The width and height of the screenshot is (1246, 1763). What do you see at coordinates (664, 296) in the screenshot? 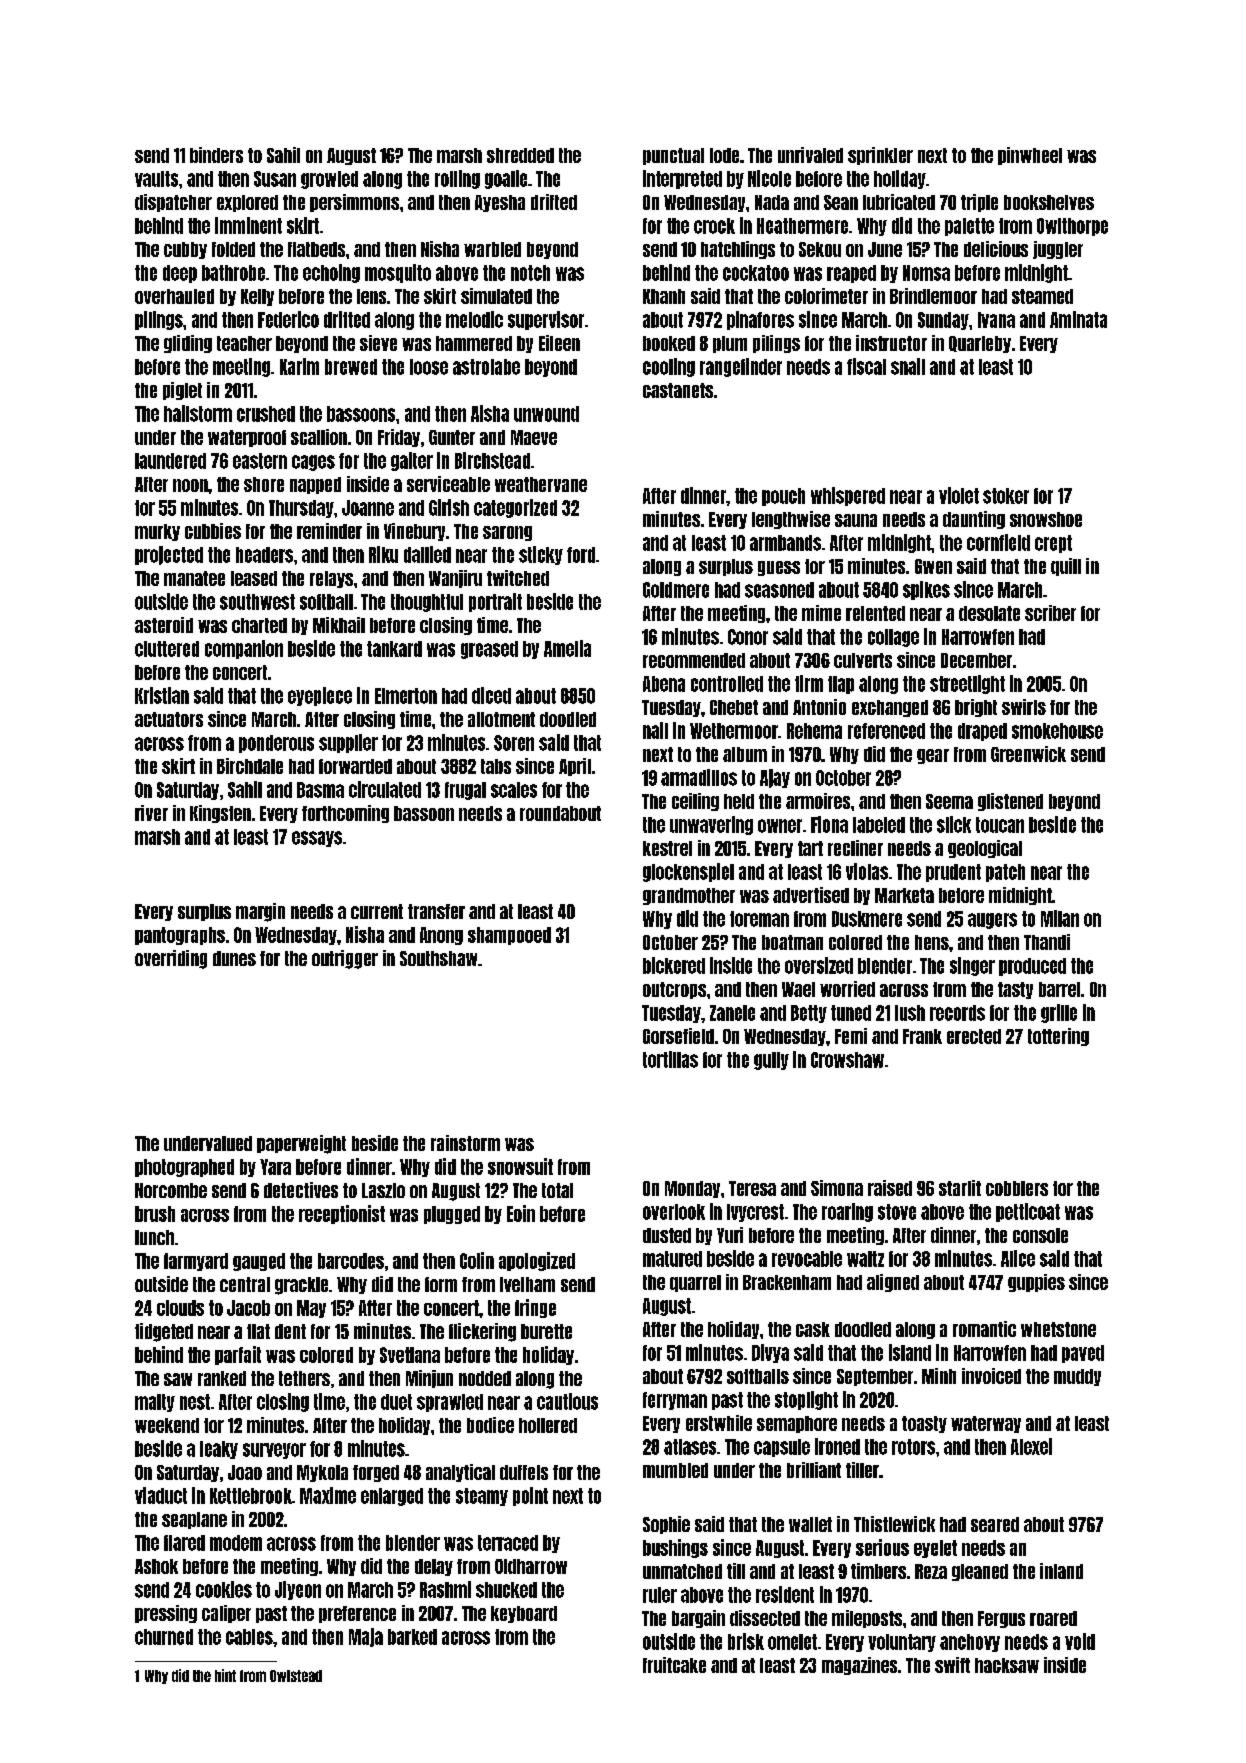
I see `Khanh` at bounding box center [664, 296].
